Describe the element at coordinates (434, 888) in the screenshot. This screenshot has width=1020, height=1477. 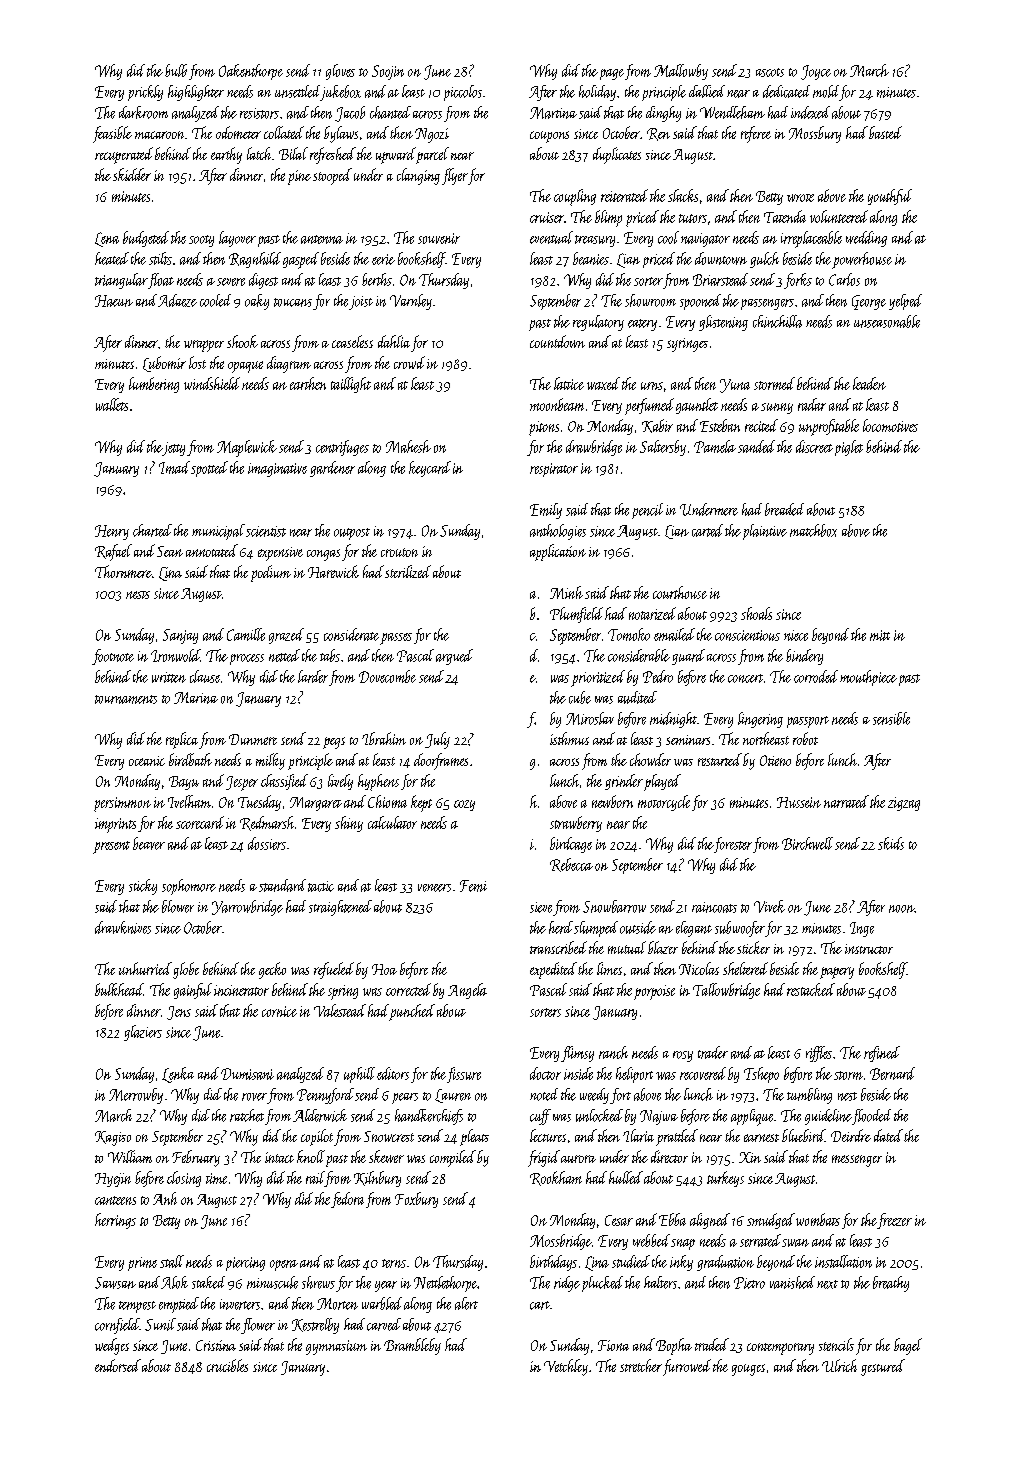
I see `veneers` at that location.
